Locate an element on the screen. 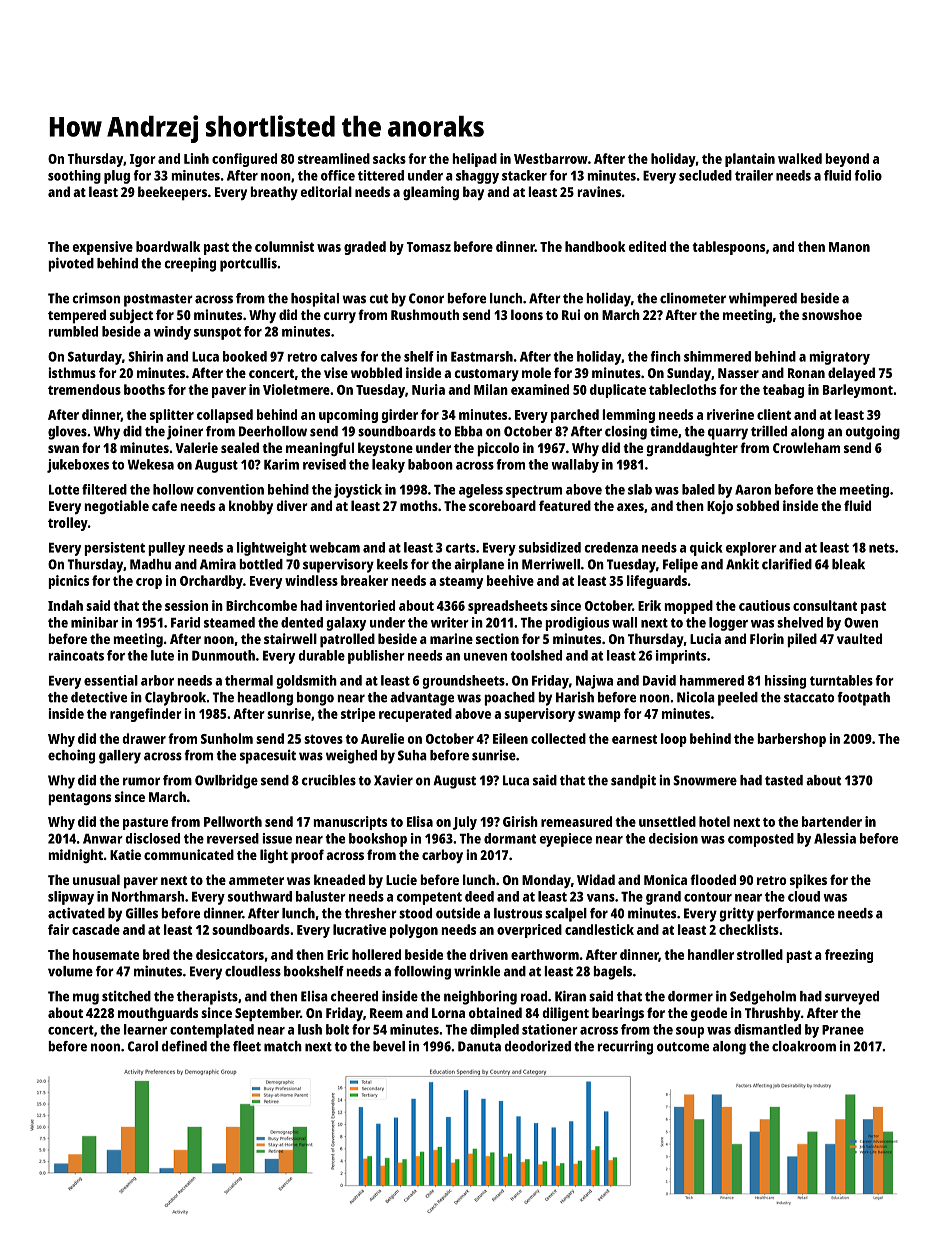  Owlbridge is located at coordinates (226, 781).
